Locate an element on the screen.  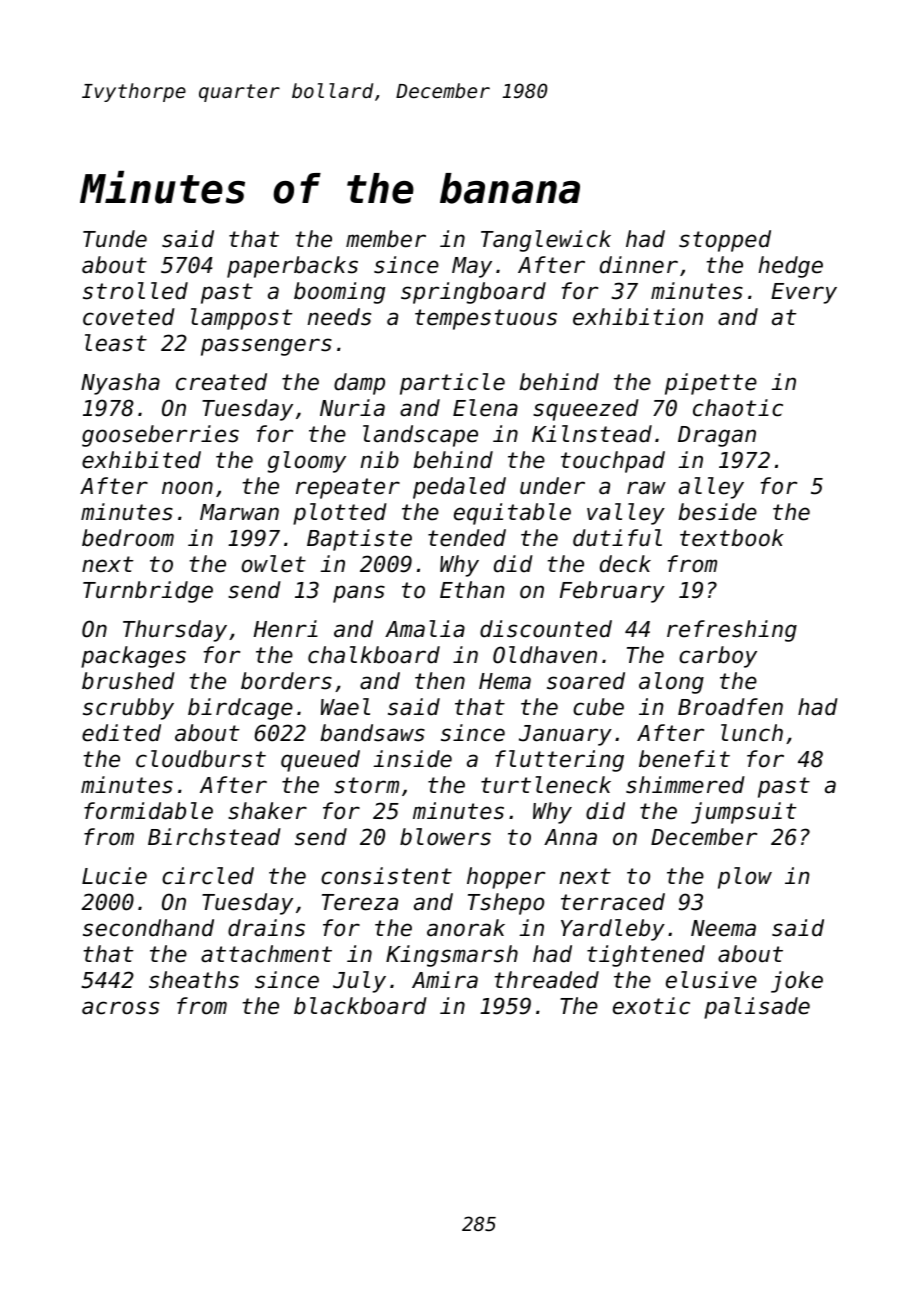
Yardleby is located at coordinates (613, 930).
